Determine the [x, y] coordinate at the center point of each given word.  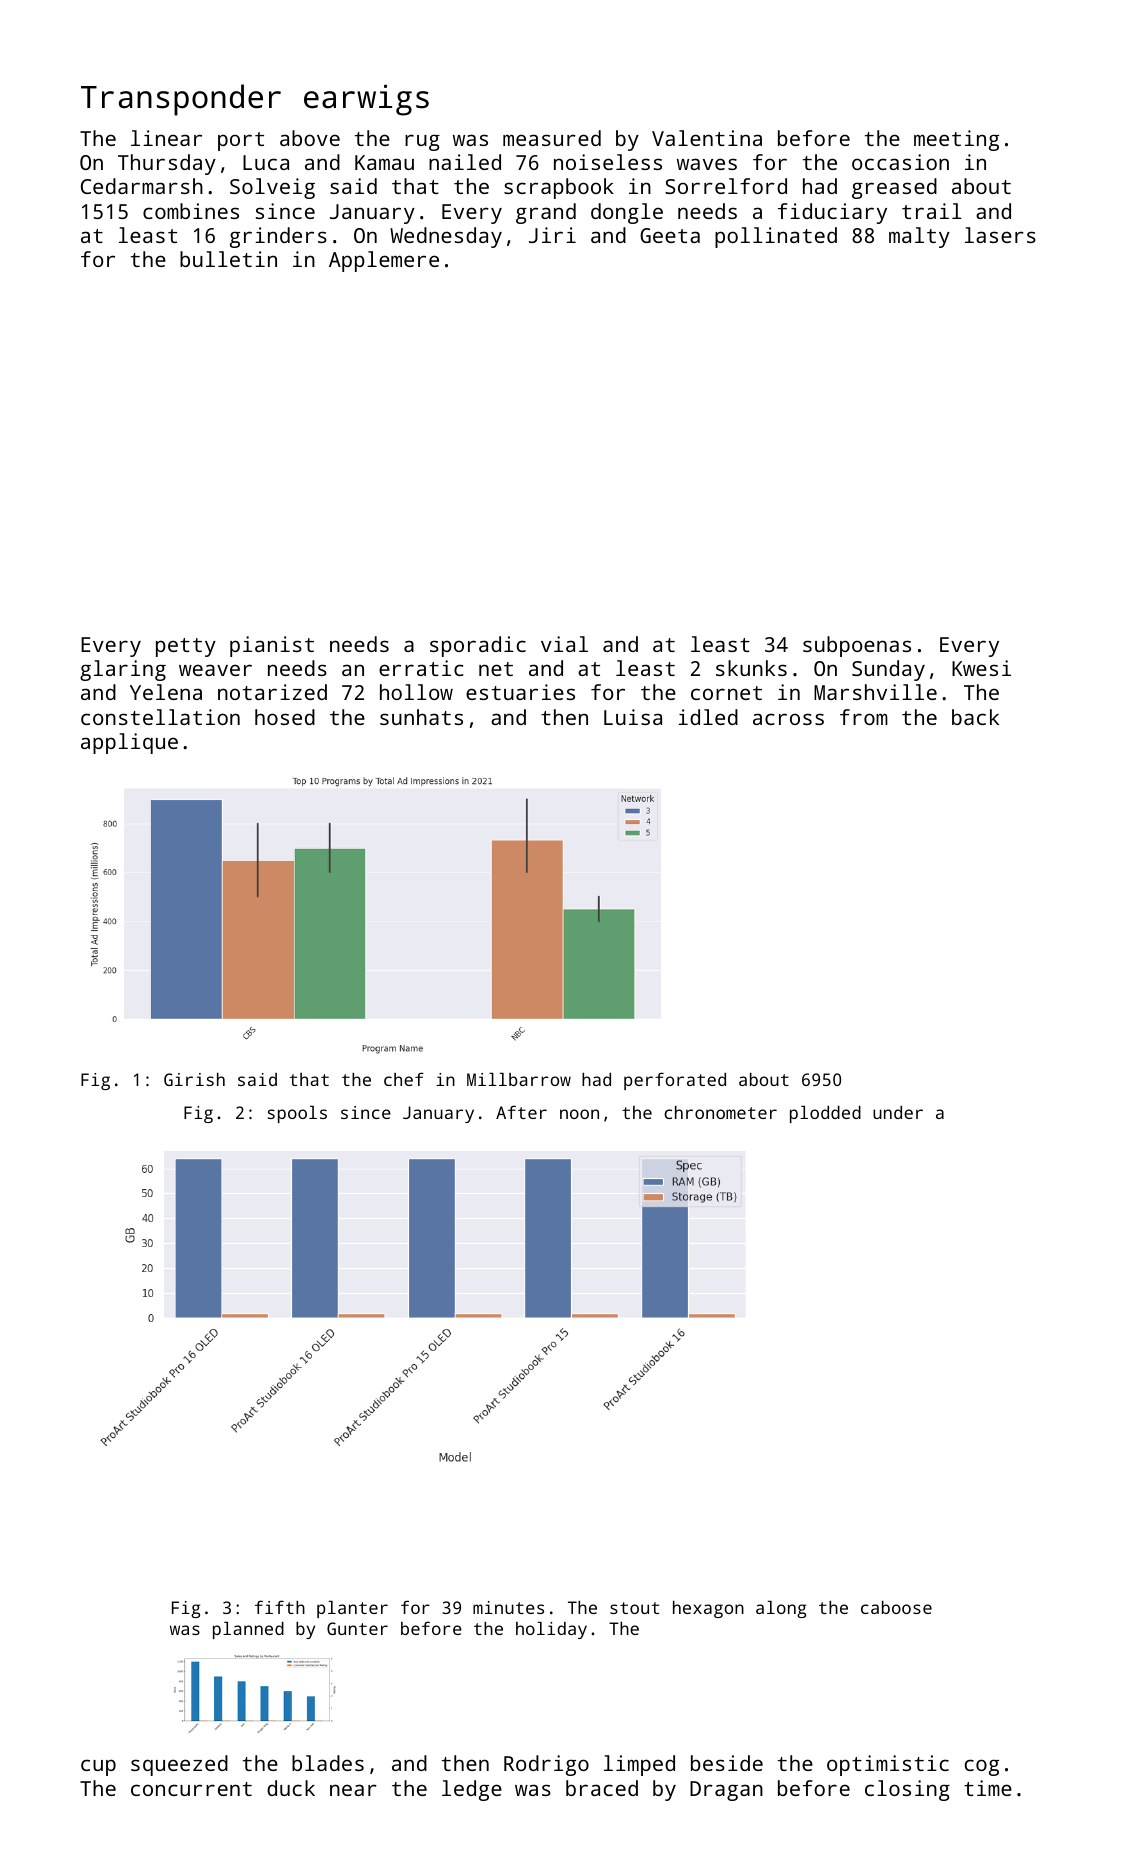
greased [894, 188]
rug [422, 142]
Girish [194, 1079]
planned [248, 1630]
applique [129, 743]
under [898, 1112]
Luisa [633, 717]
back [975, 717]
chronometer [720, 1112]
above [310, 138]
